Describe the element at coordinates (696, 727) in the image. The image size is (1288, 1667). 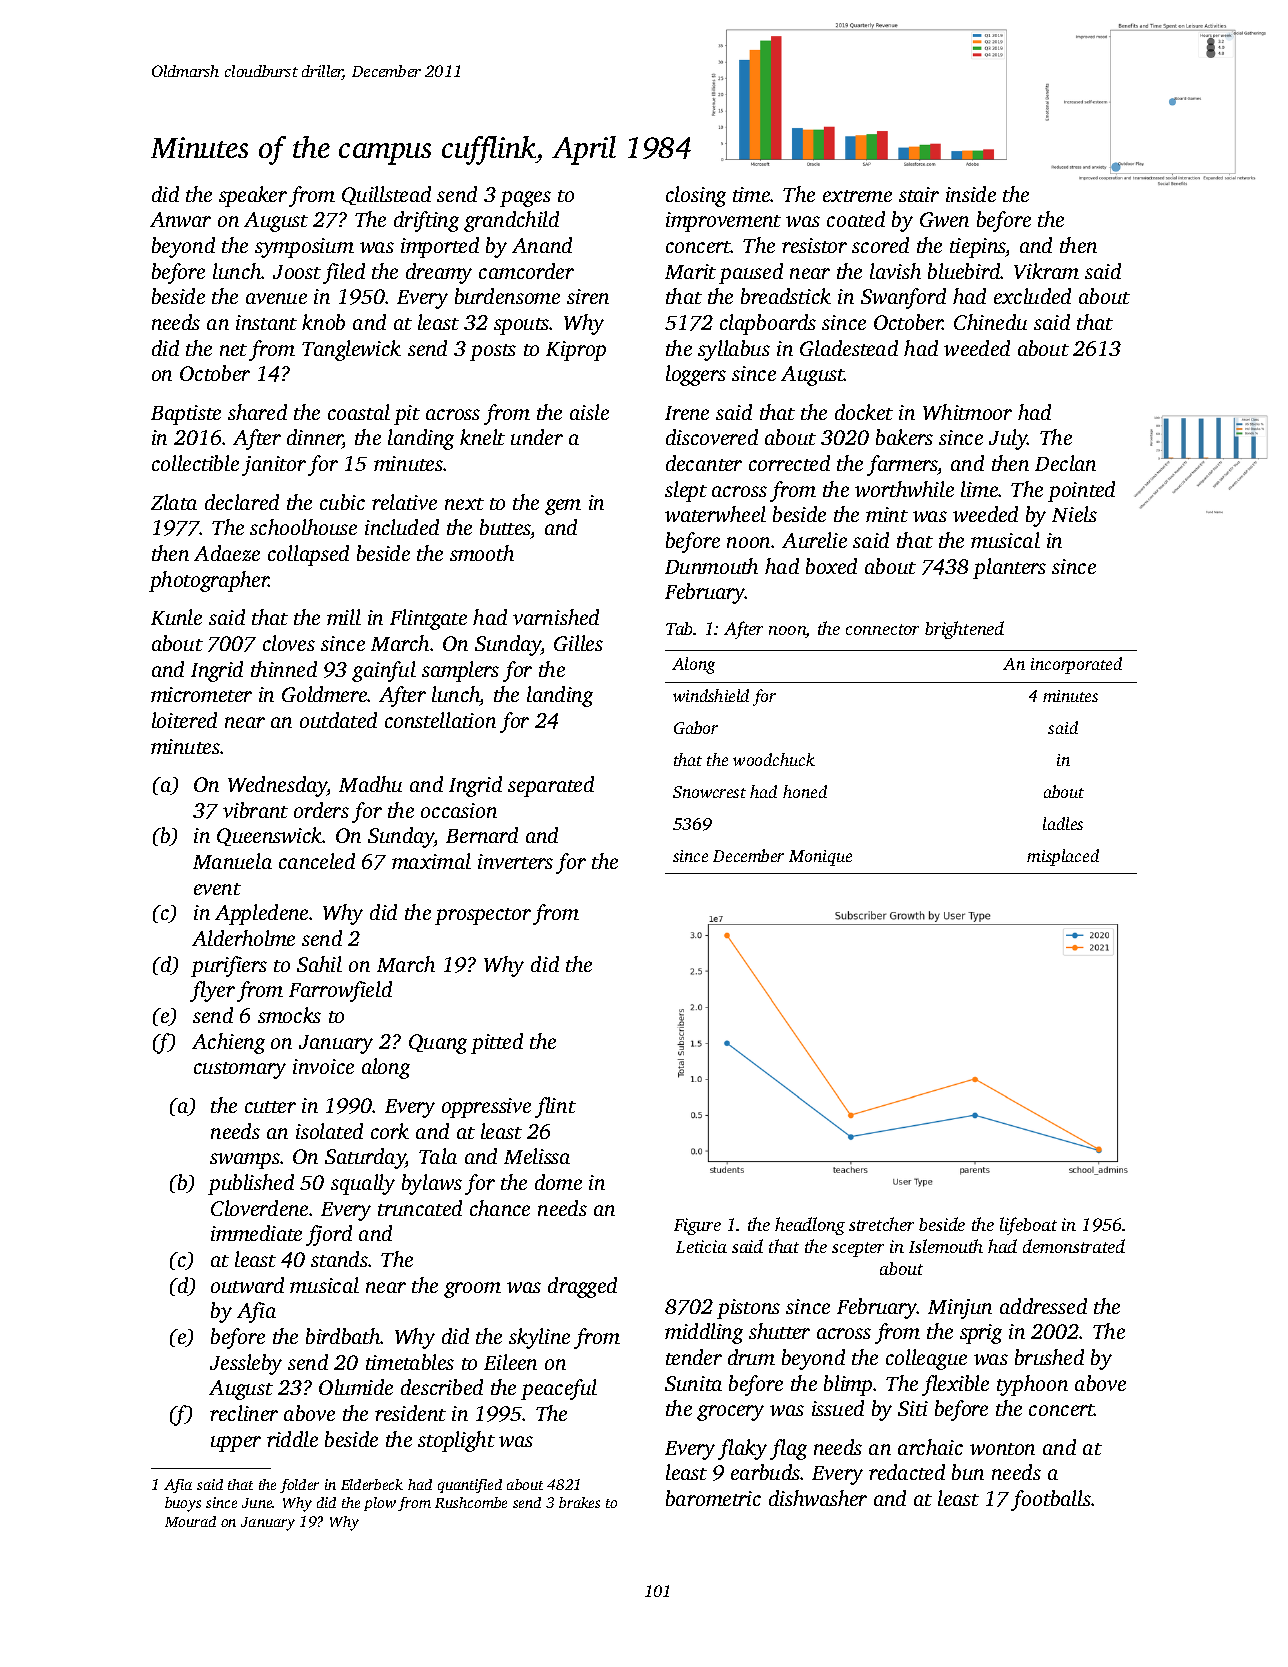
I see `Gabor` at that location.
